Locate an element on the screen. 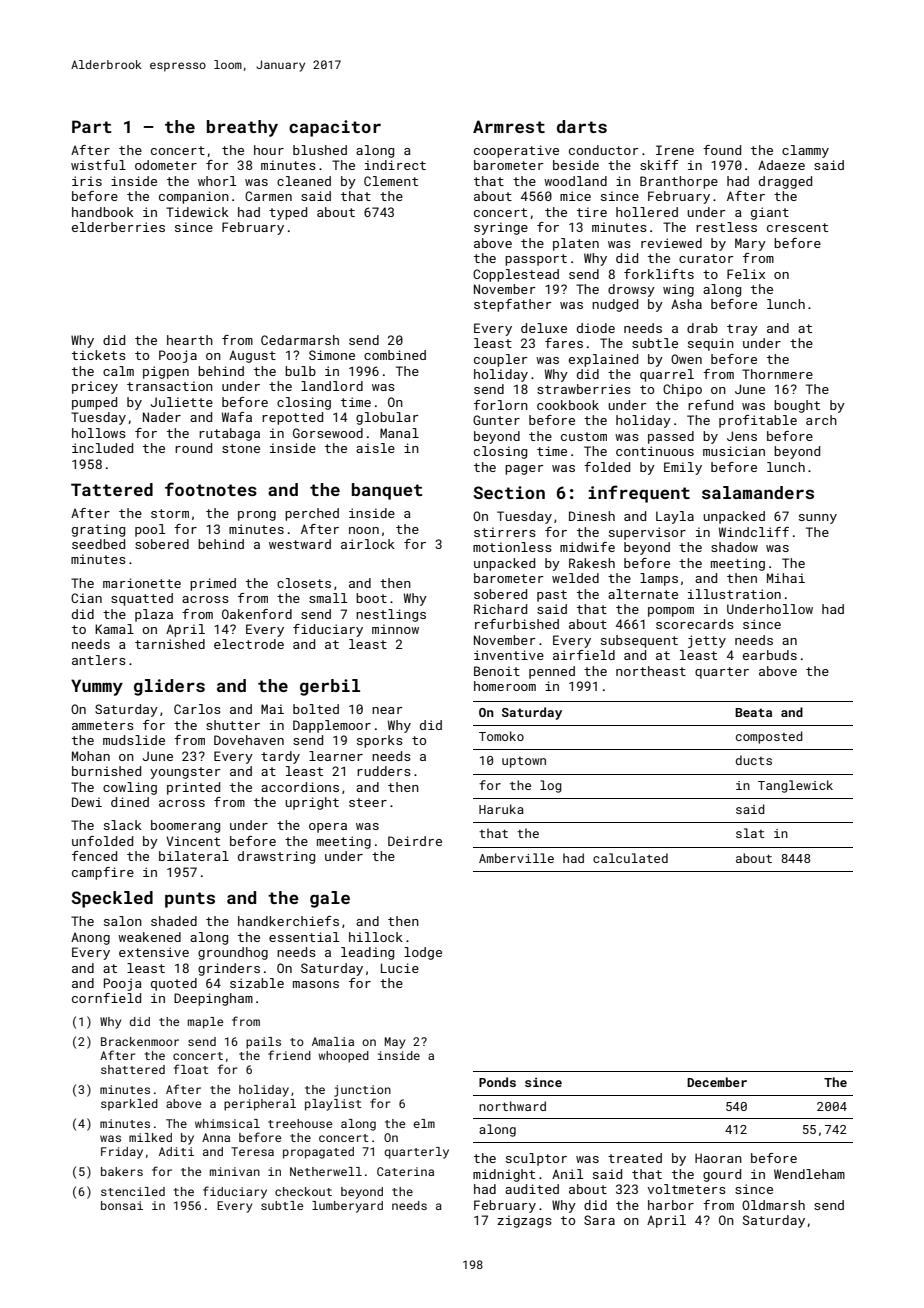 This screenshot has width=924, height=1308. Speckled is located at coordinates (112, 899).
